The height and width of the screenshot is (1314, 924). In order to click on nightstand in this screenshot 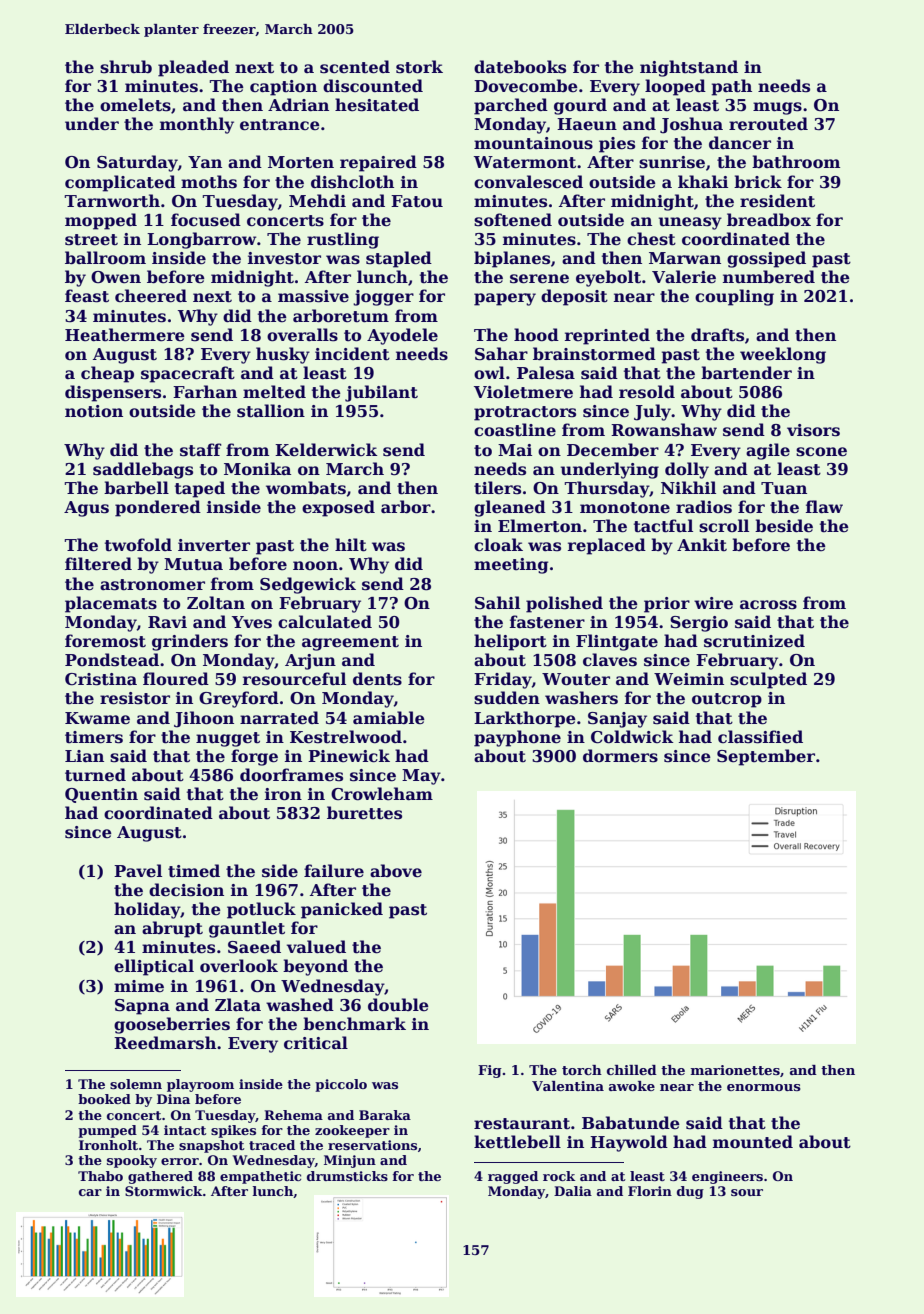, I will do `click(689, 68)`.
